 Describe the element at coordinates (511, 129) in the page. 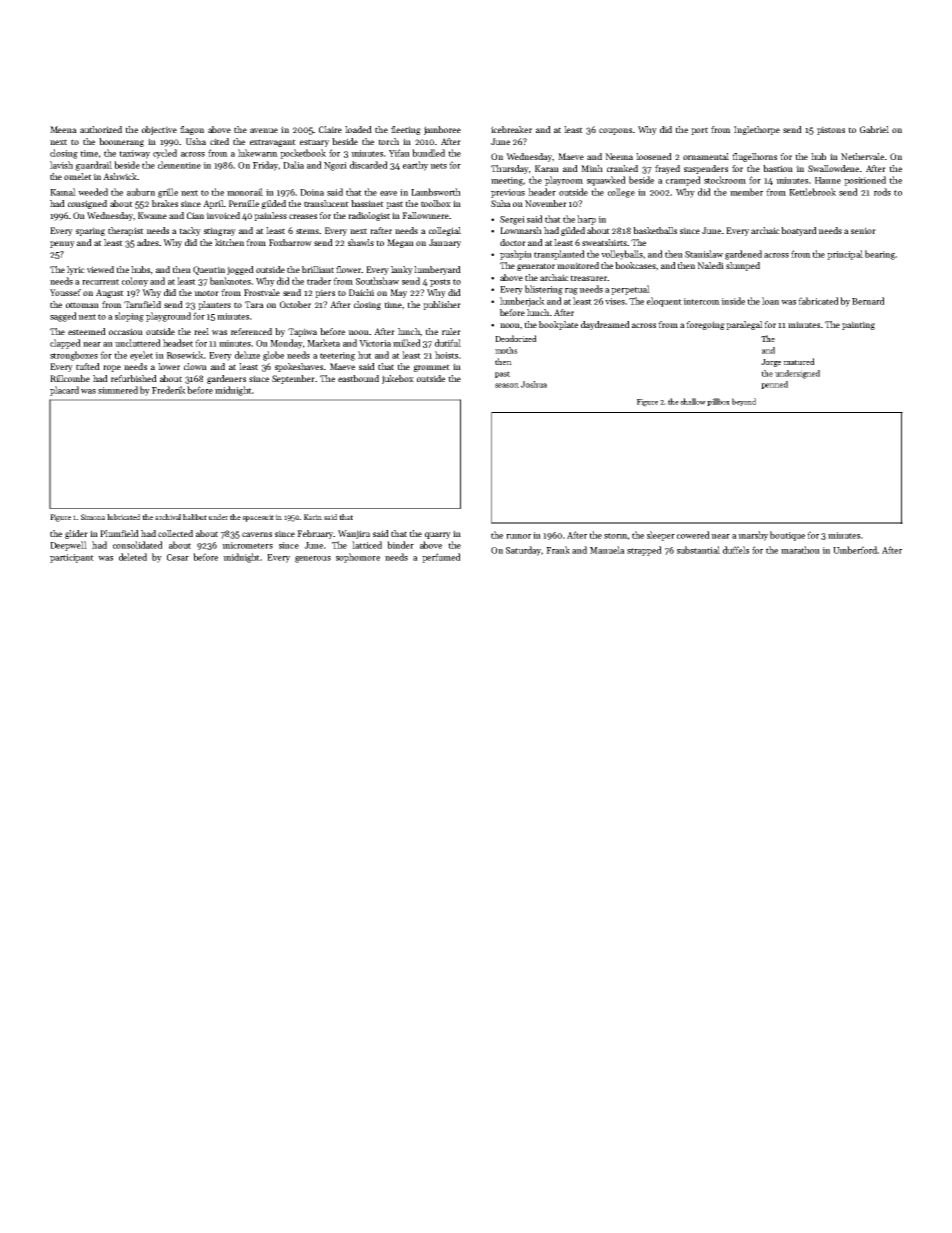

I see `icebreaker` at that location.
